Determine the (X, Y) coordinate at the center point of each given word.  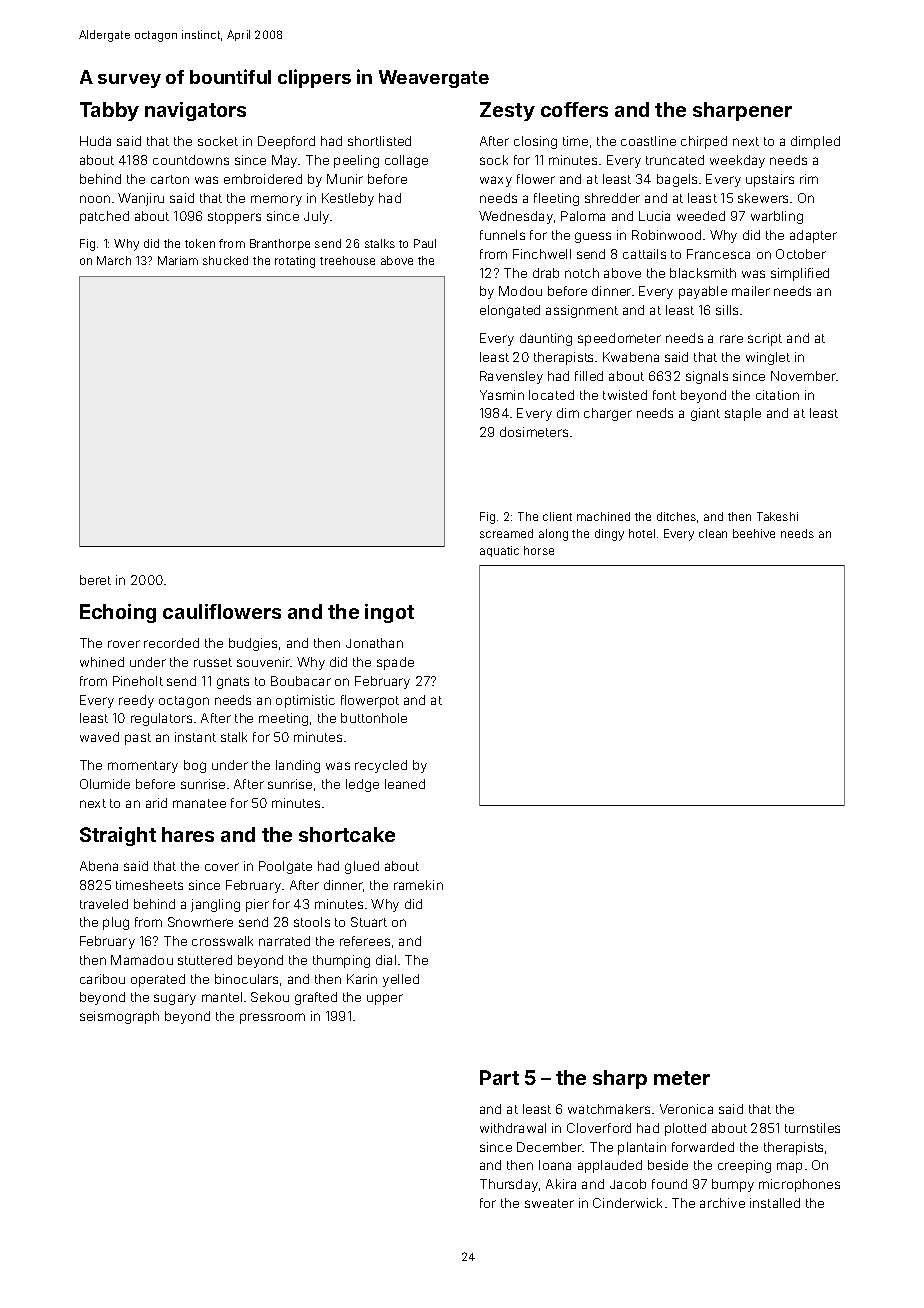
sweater (549, 1203)
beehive (754, 533)
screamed (506, 533)
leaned (405, 784)
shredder (612, 198)
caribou (102, 979)
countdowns (191, 160)
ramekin (418, 885)
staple (743, 414)
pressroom (272, 1018)
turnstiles (812, 1128)
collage (406, 161)
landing (298, 766)
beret (95, 580)
